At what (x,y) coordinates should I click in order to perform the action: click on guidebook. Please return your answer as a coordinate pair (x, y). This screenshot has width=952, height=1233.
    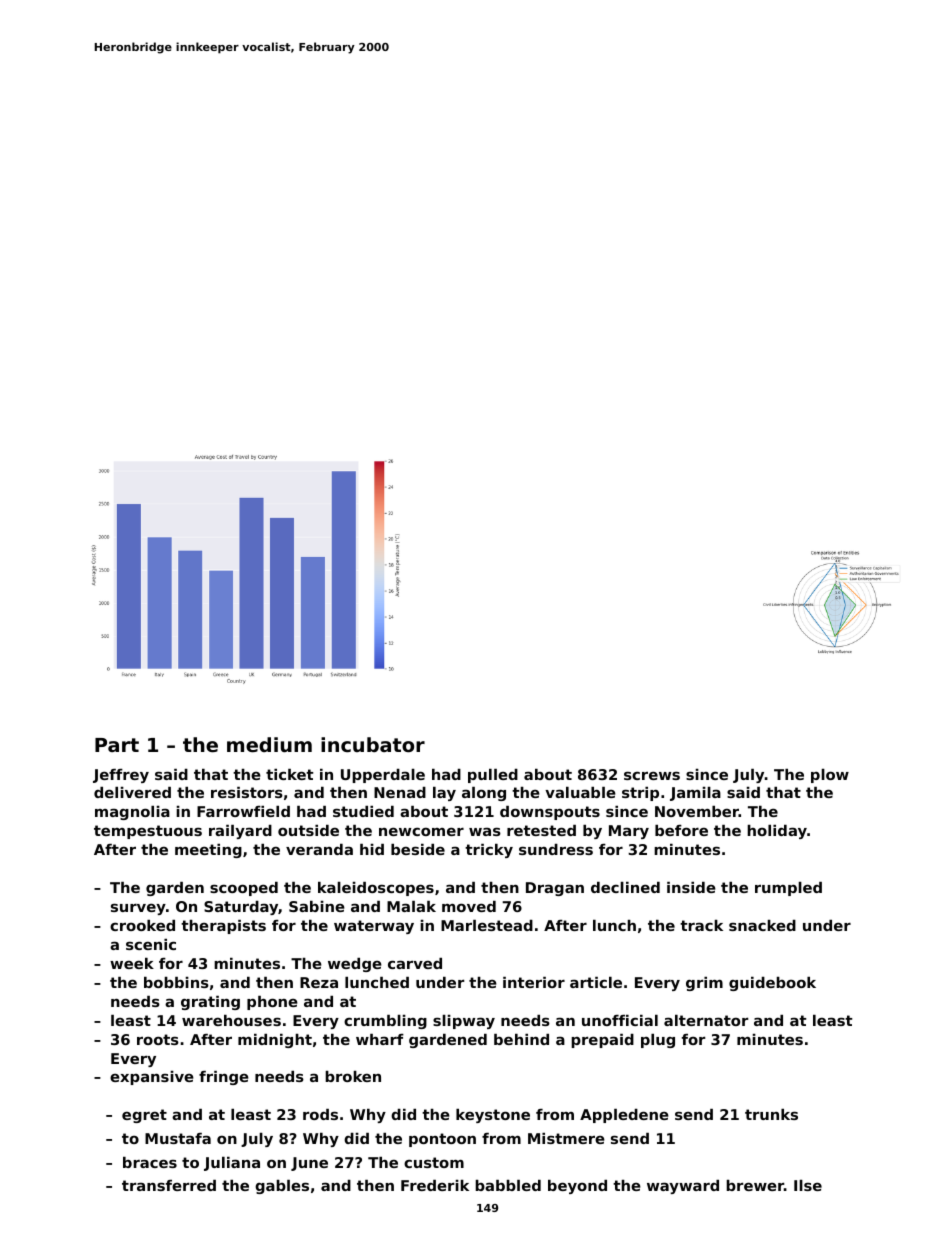
    Looking at the image, I should click on (772, 984).
